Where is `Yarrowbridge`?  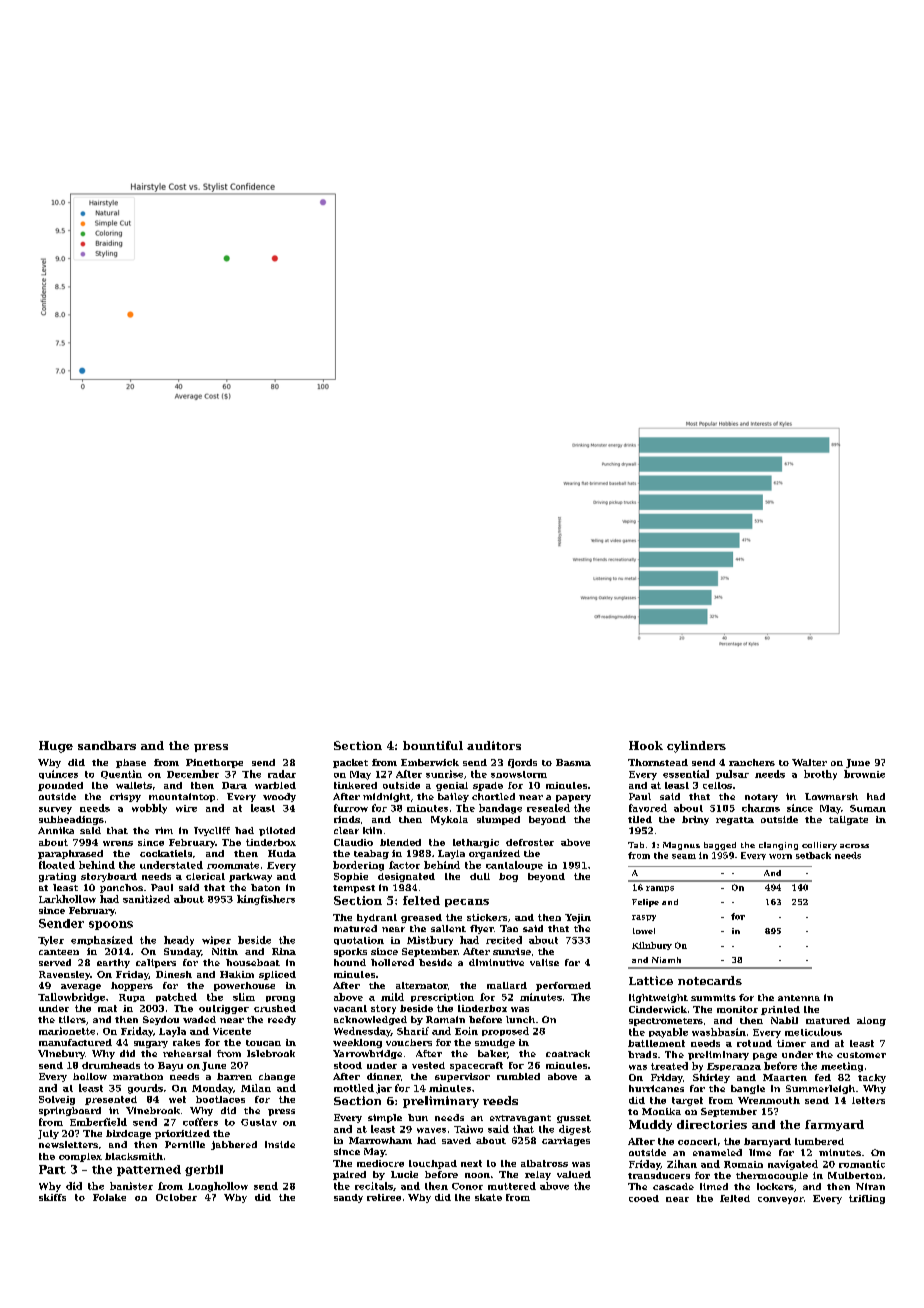
Yarrowbridge is located at coordinates (367, 1054).
